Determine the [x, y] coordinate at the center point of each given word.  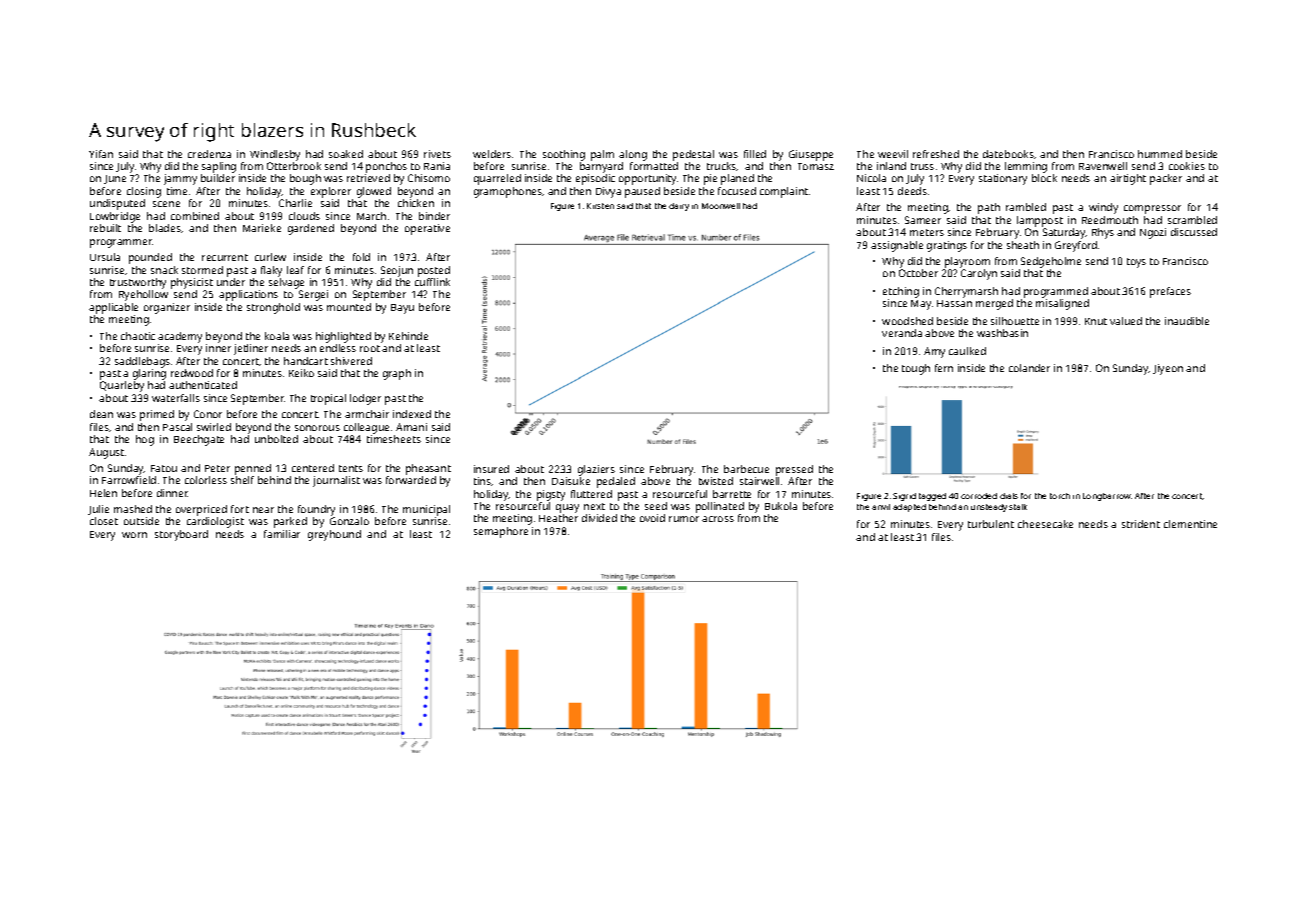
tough [916, 369]
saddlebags [142, 362]
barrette [732, 494]
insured [491, 469]
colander [1029, 368]
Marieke [262, 228]
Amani [411, 427]
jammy [180, 179]
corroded [979, 496]
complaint [784, 192]
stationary [1003, 179]
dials [1009, 496]
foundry [316, 510]
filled [755, 154]
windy [1103, 208]
